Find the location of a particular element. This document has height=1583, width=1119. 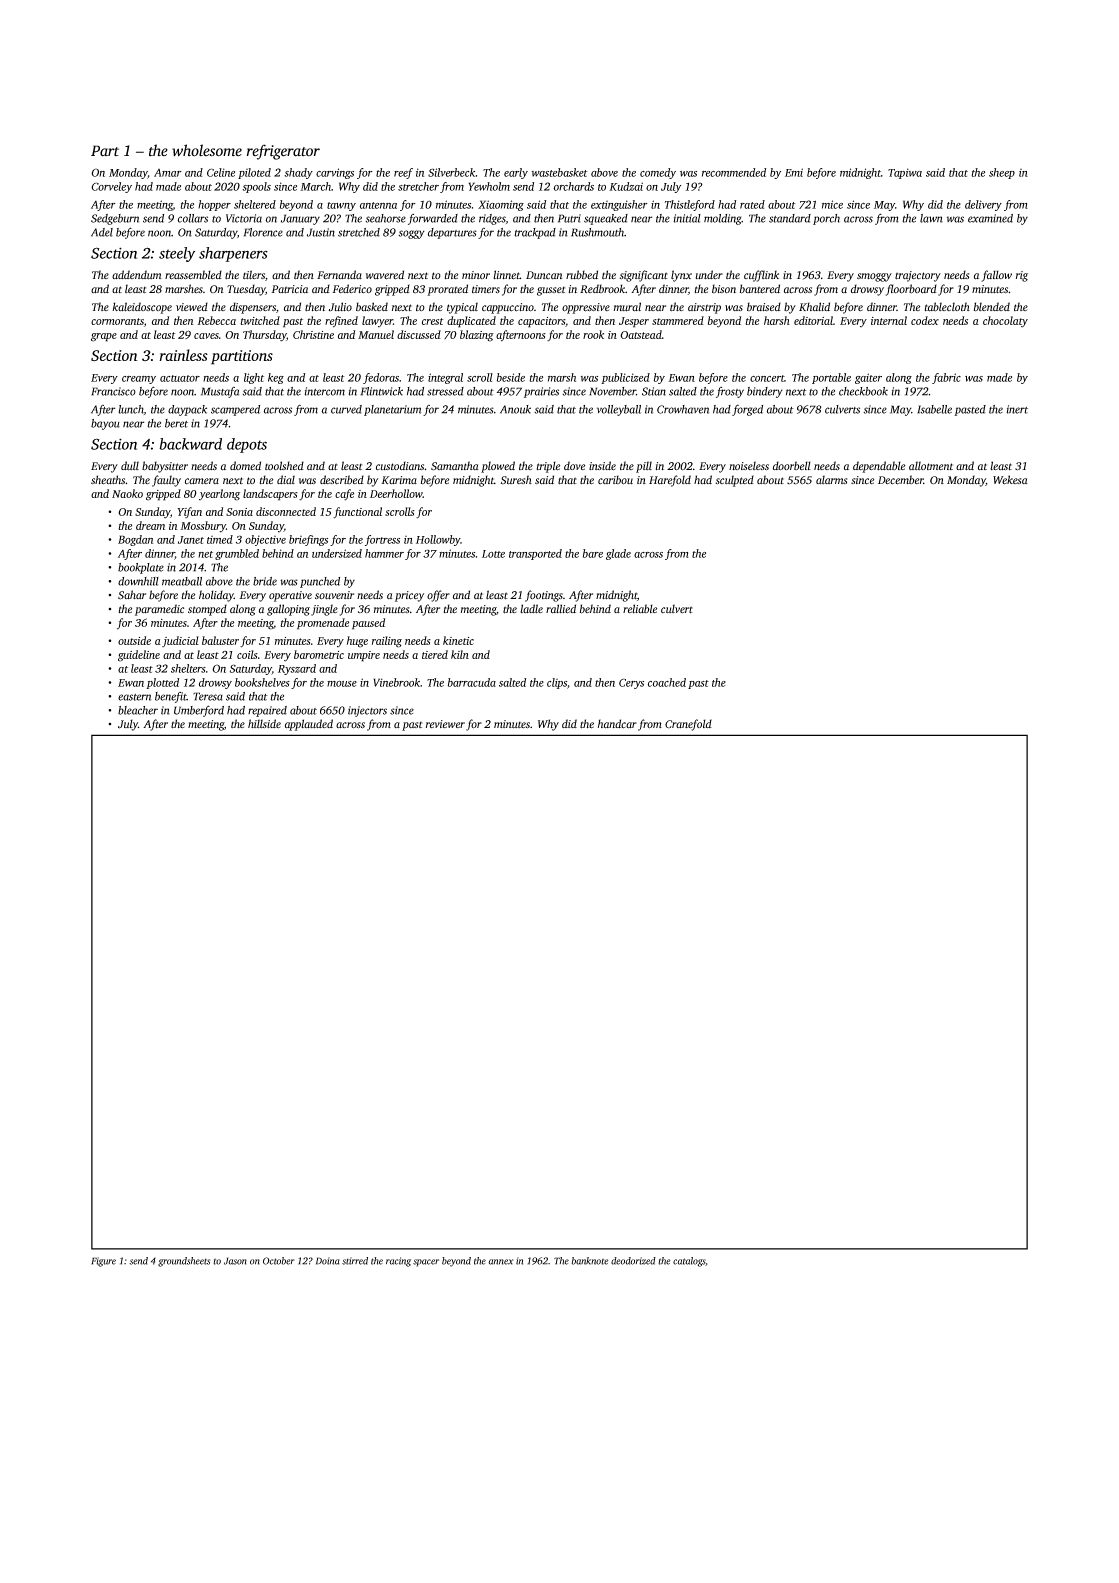

Anouk is located at coordinates (515, 409).
